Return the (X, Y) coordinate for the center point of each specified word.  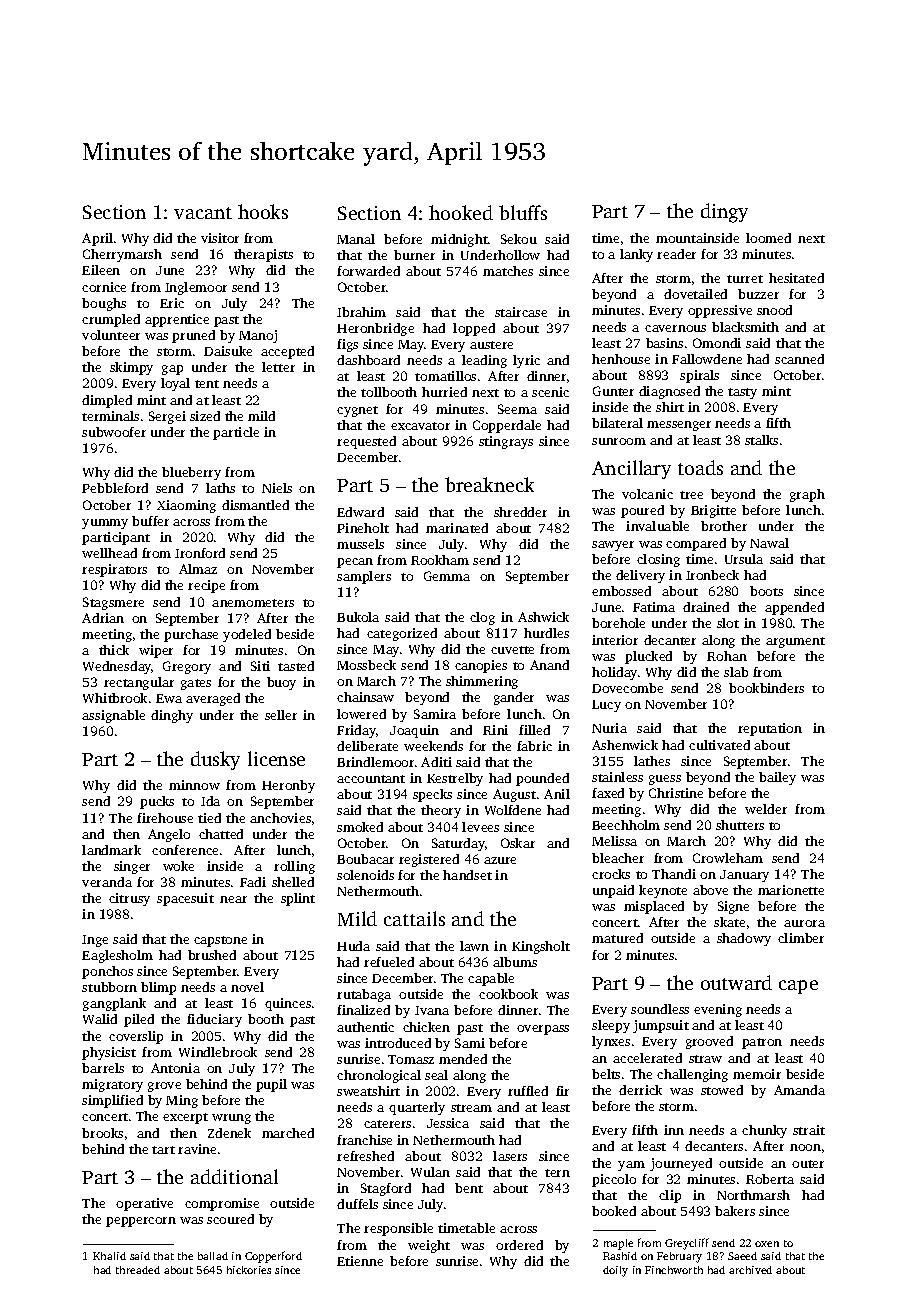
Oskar (518, 843)
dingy (724, 213)
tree (691, 495)
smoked (360, 827)
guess (665, 780)
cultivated (719, 745)
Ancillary (631, 469)
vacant (203, 213)
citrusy (129, 899)
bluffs (523, 212)
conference (185, 850)
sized (205, 416)
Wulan (430, 1172)
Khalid (109, 1256)
